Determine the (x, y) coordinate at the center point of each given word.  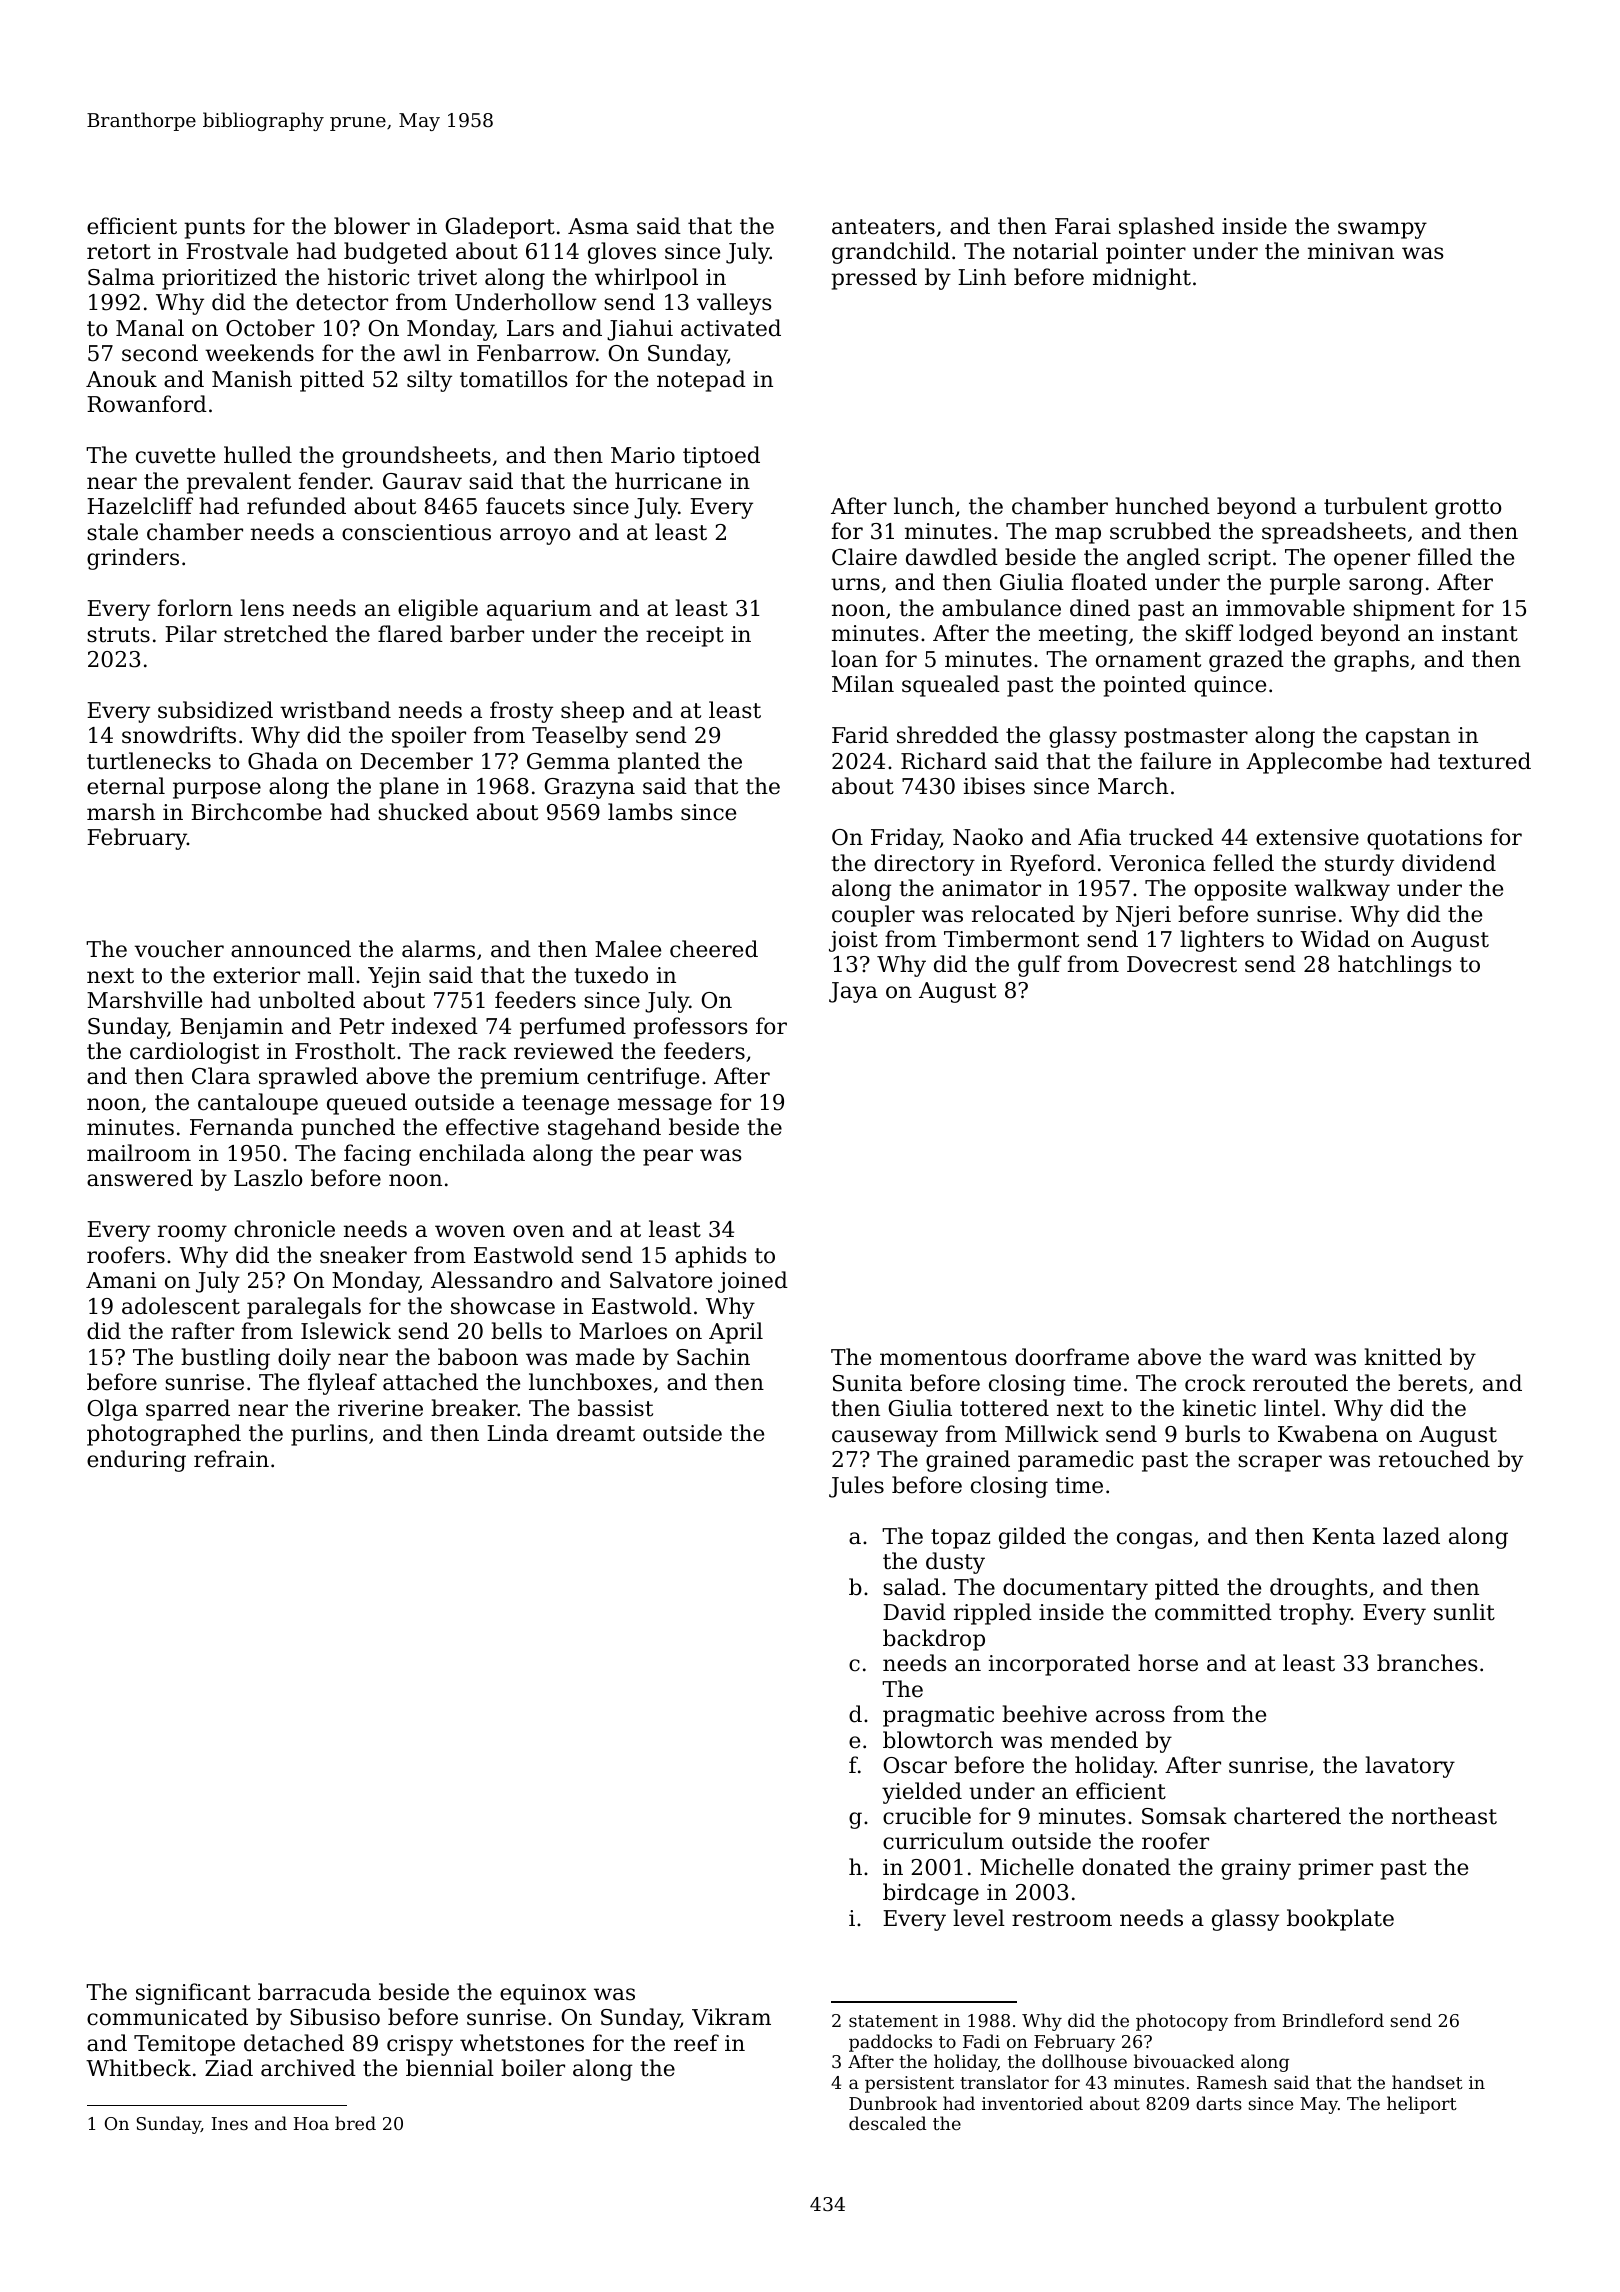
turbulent (1375, 506)
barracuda (314, 1992)
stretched (276, 634)
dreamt (596, 1433)
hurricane (668, 481)
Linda (517, 1433)
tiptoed (721, 457)
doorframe (1072, 1357)
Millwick (1052, 1434)
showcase (503, 1306)
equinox (543, 1994)
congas (1154, 1540)
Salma (121, 277)
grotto (1468, 509)
